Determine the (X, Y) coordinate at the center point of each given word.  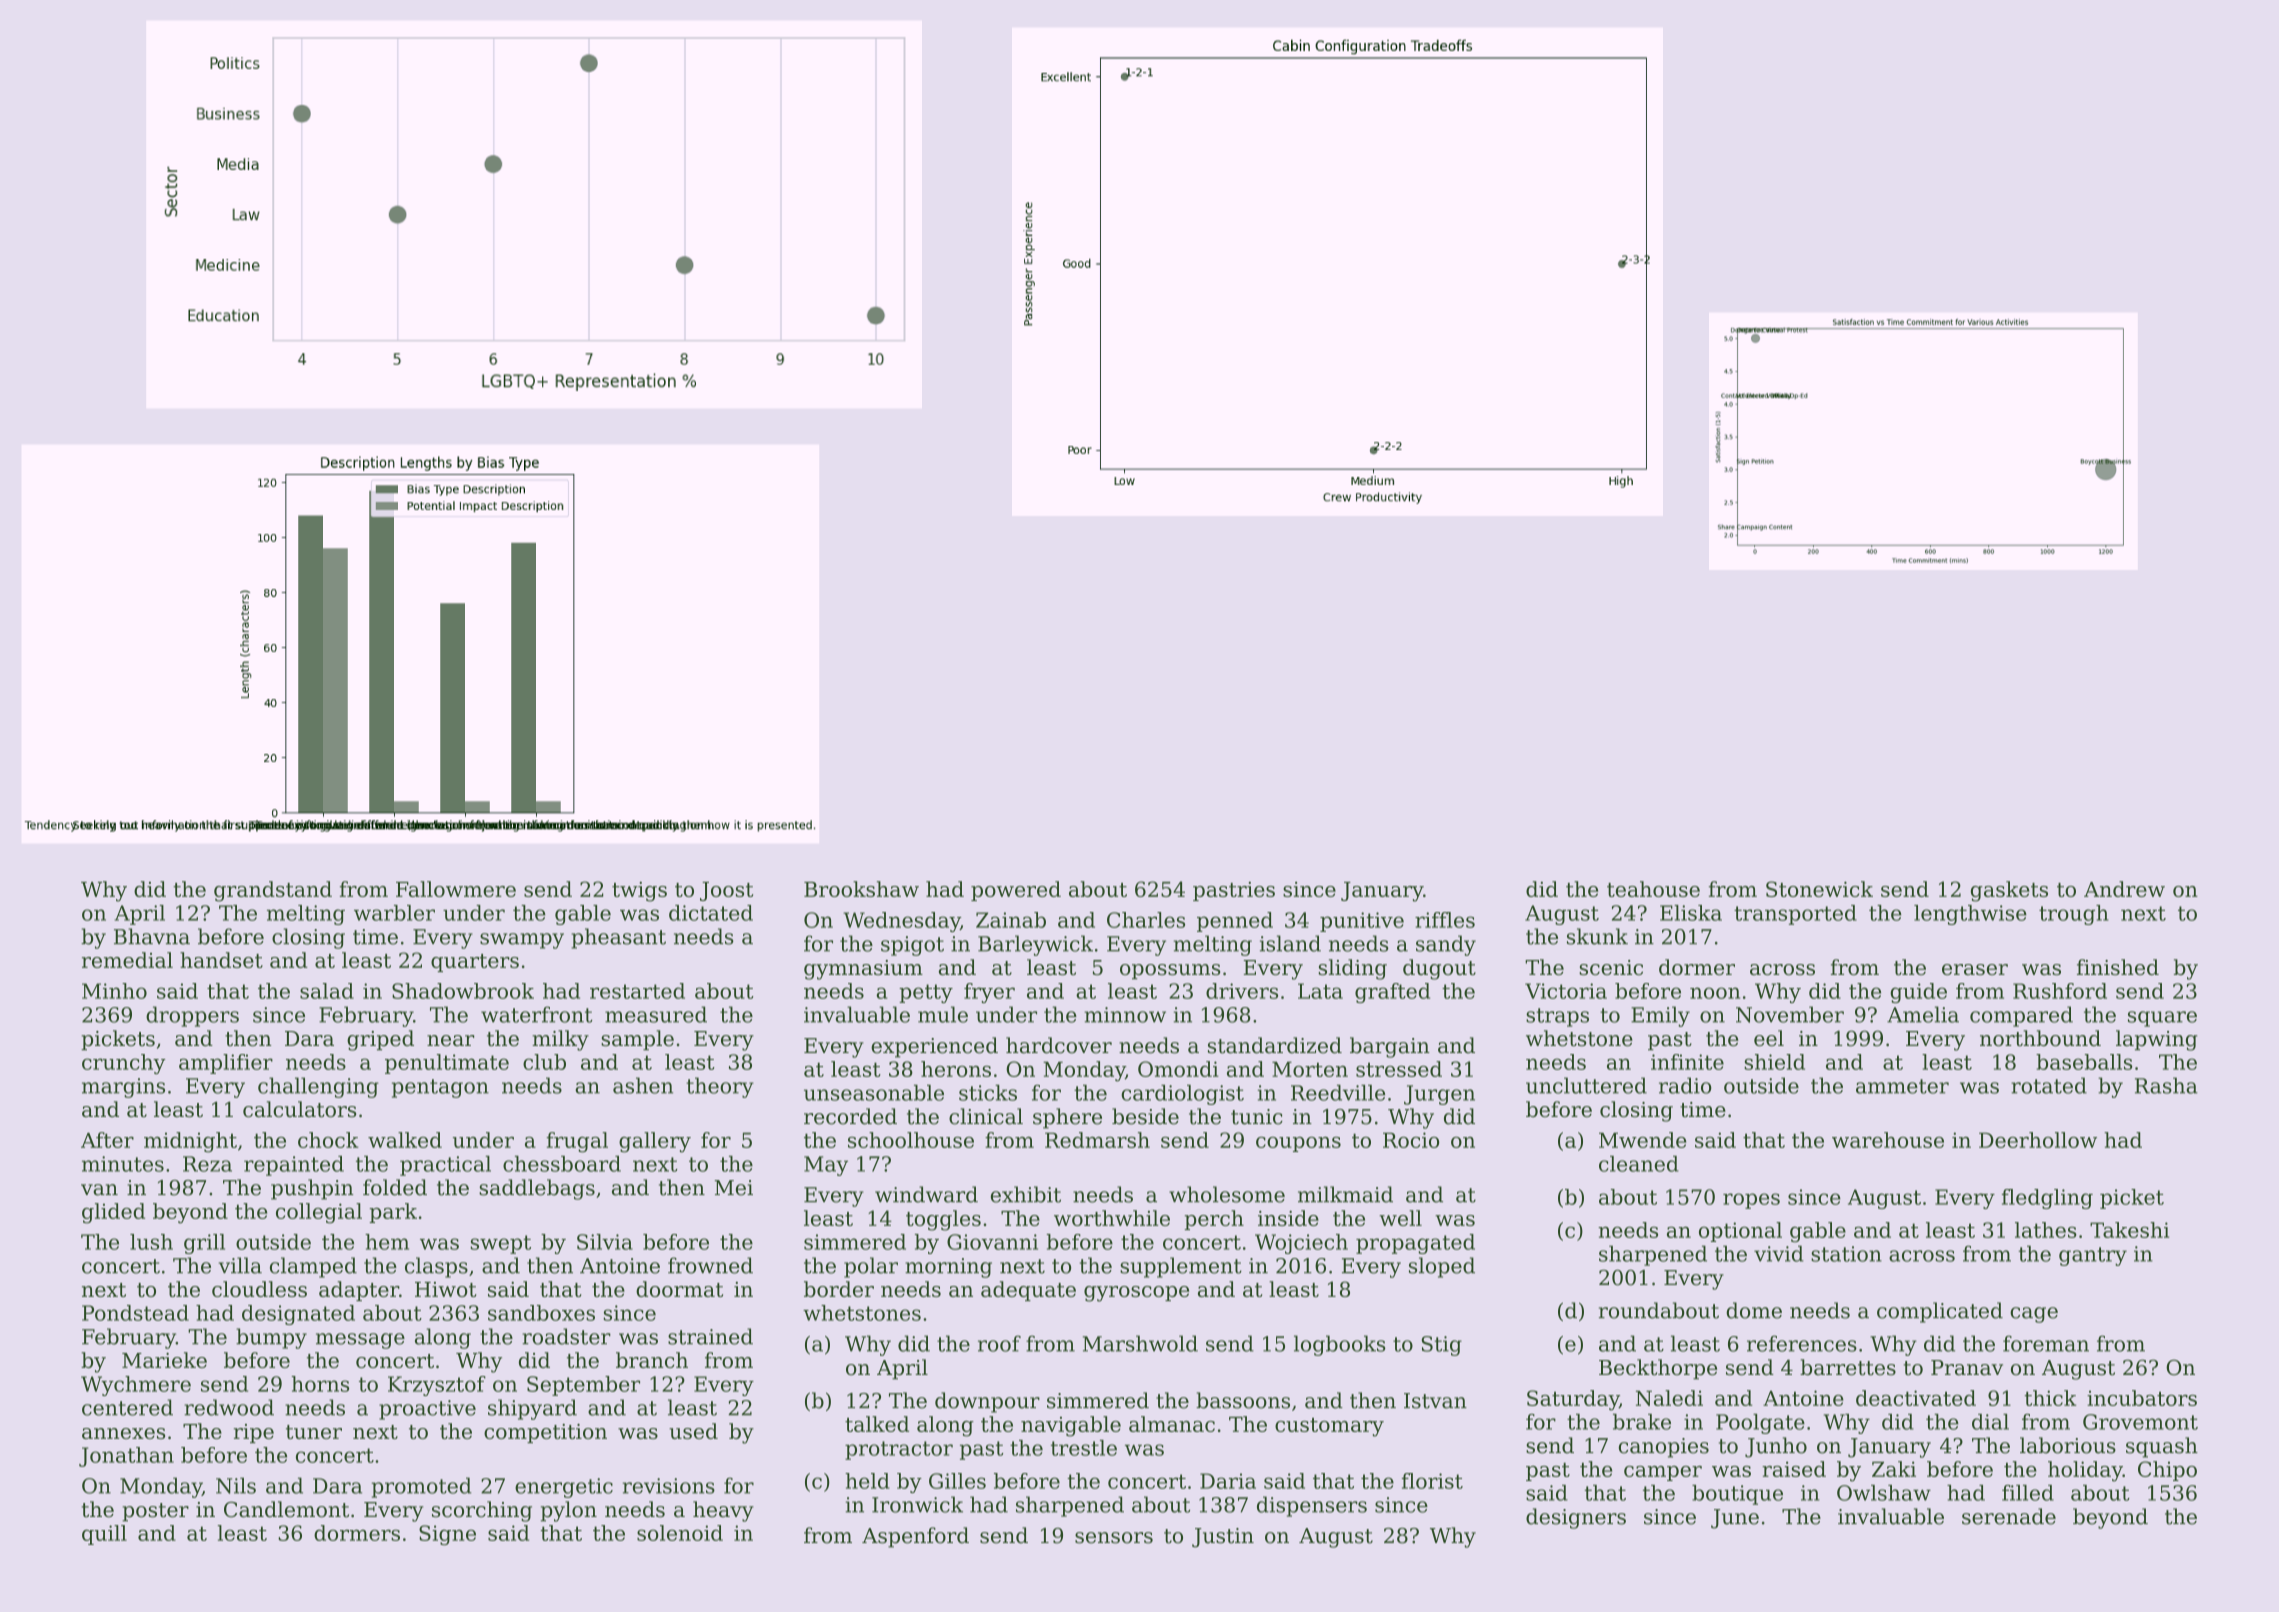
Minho (114, 991)
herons (956, 1069)
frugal (577, 1142)
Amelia (1923, 1014)
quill (104, 1535)
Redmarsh (1097, 1140)
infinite (1687, 1062)
